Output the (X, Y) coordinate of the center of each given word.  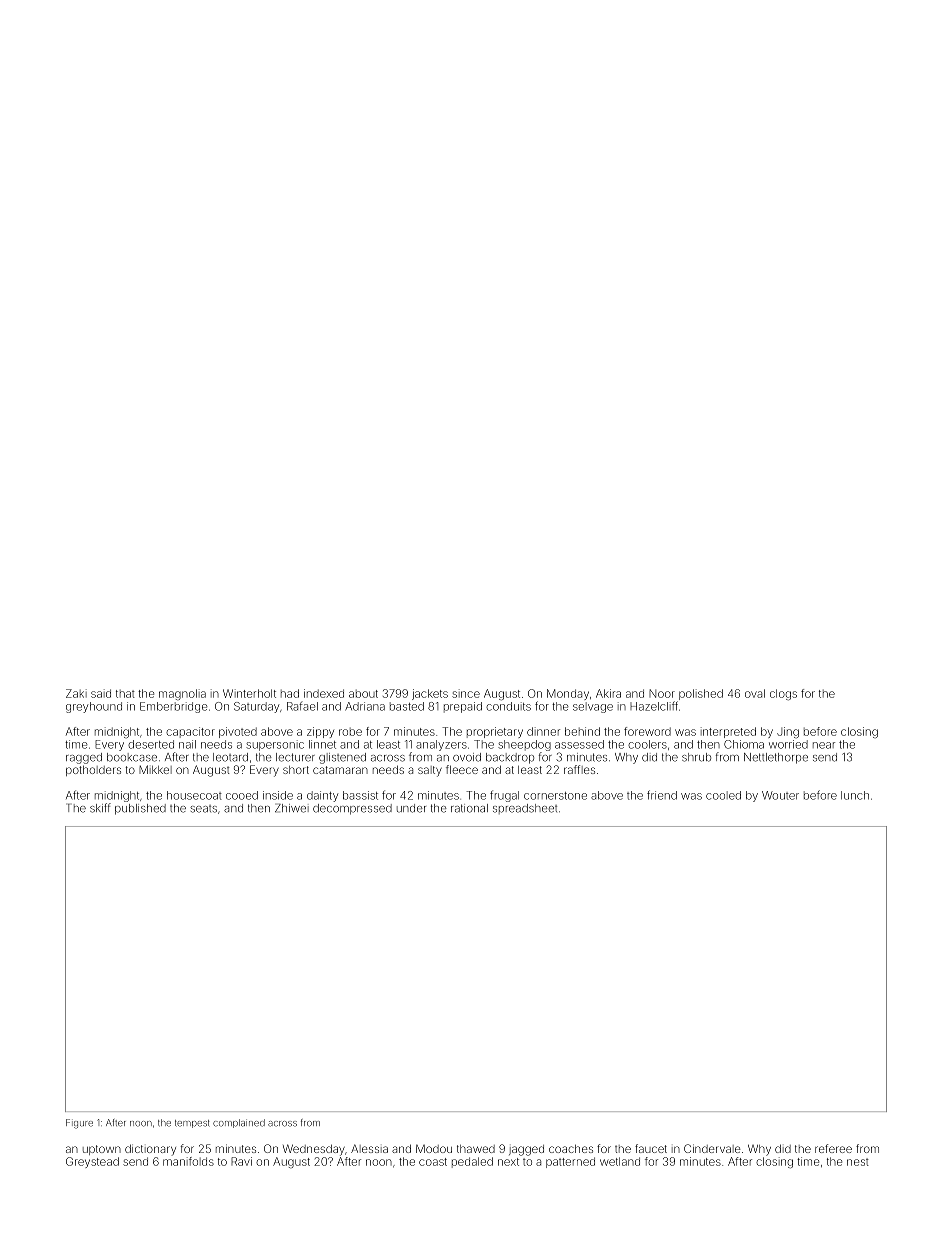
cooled (723, 795)
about (363, 694)
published (140, 809)
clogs (783, 694)
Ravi (241, 1161)
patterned (570, 1162)
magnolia (182, 694)
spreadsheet (525, 809)
